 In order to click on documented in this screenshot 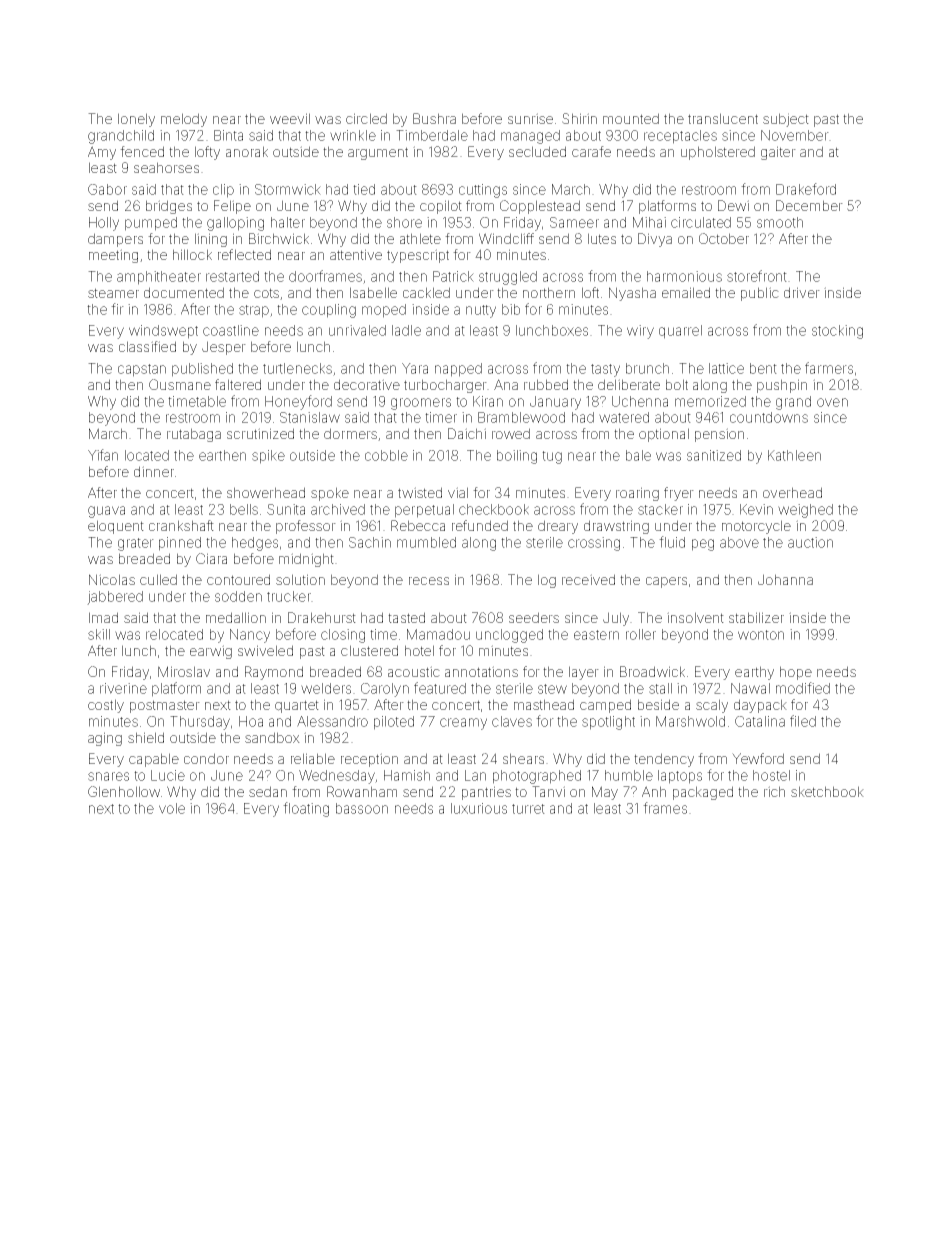, I will do `click(184, 292)`.
